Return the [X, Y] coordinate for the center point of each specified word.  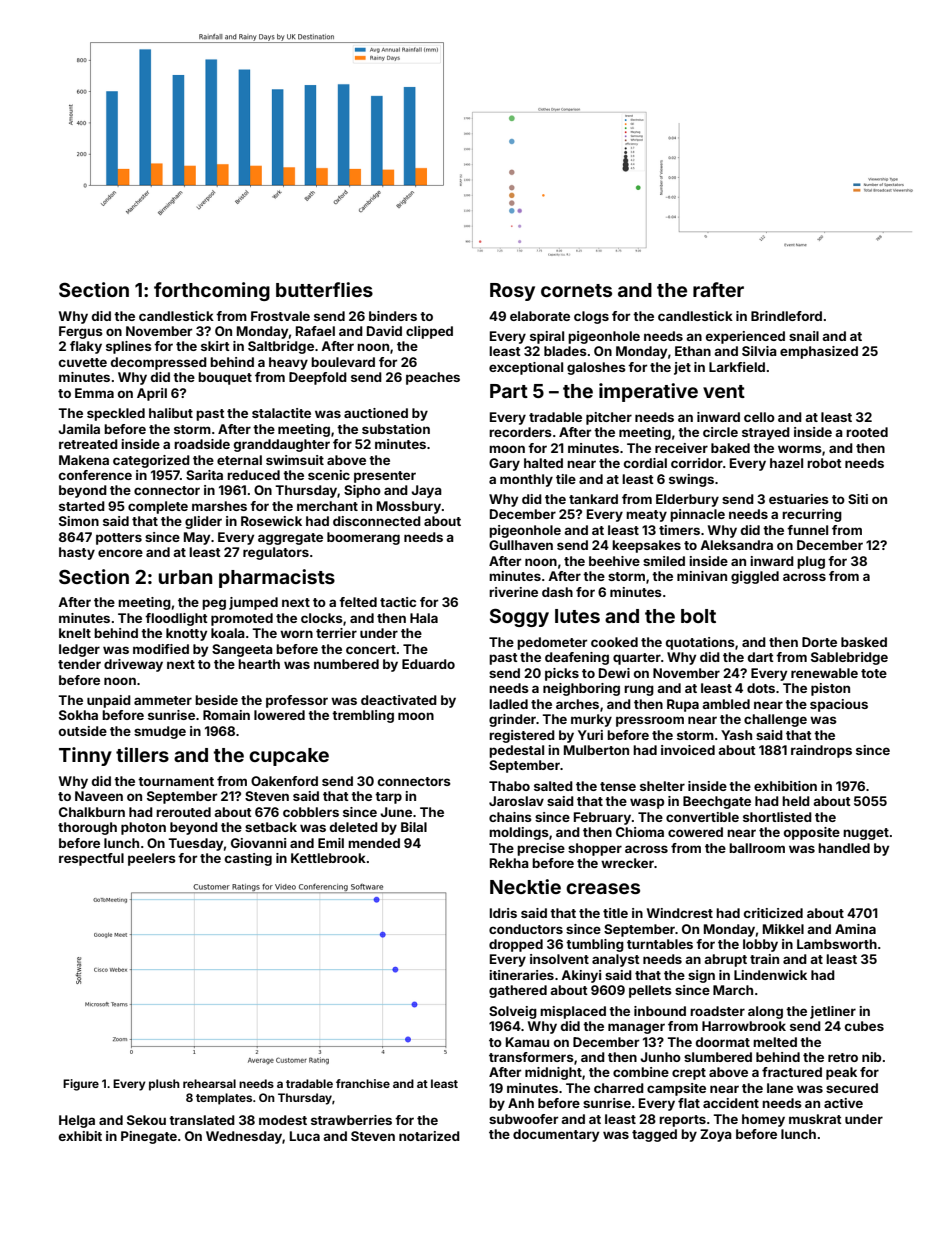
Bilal [414, 827]
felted [358, 602]
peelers [152, 859]
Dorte [819, 642]
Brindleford [786, 316]
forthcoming [212, 291]
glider [203, 522]
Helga [77, 1121]
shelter [662, 786]
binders [393, 316]
